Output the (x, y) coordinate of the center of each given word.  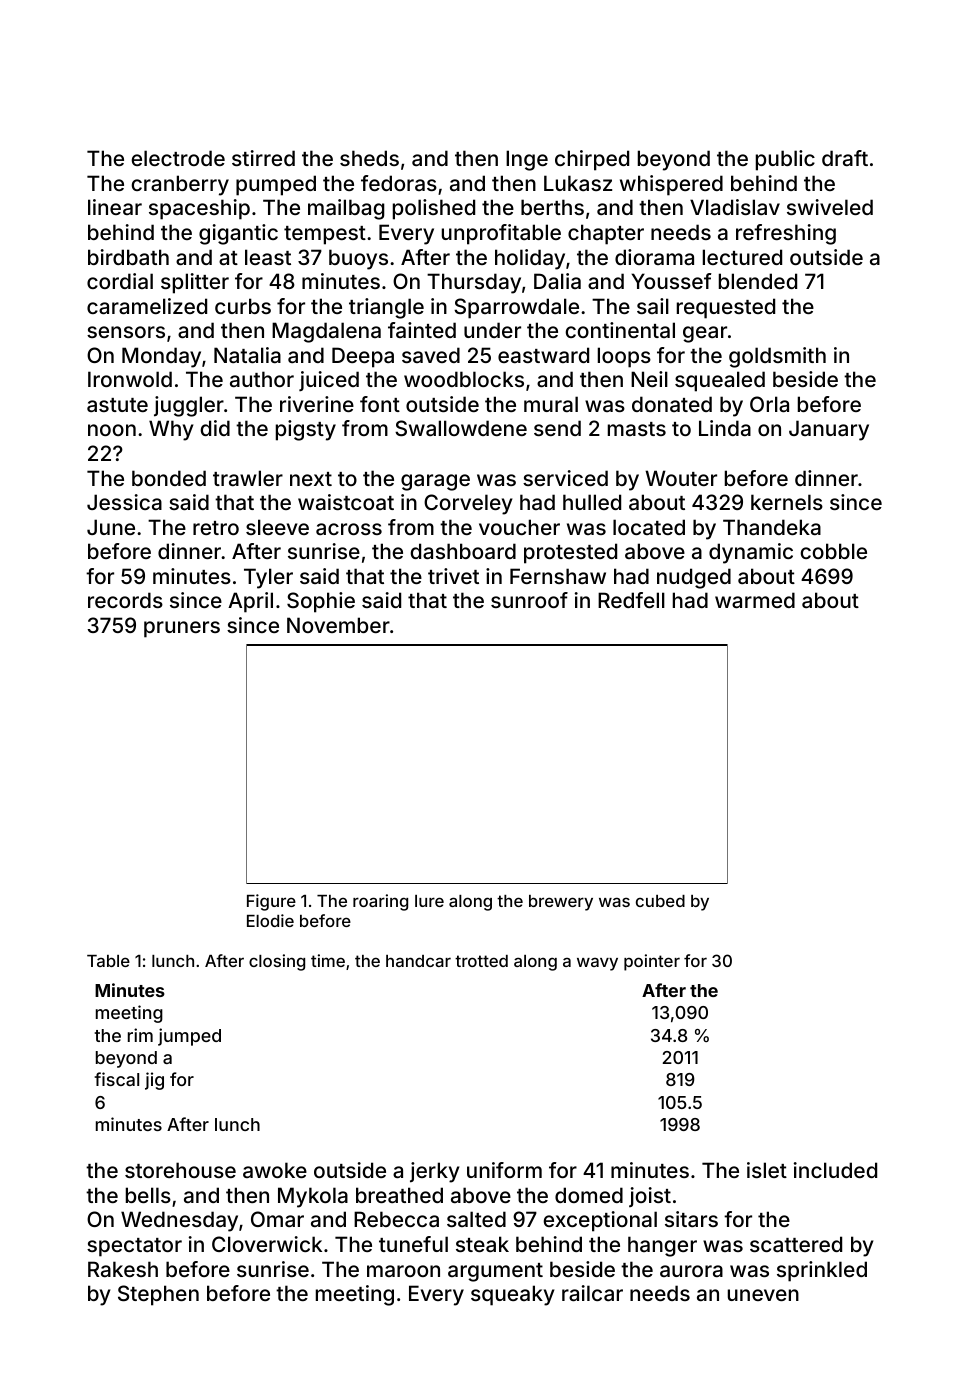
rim (140, 1035)
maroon (403, 1271)
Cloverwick (267, 1244)
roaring (380, 902)
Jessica (124, 502)
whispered (671, 185)
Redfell (631, 600)
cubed (660, 901)
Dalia (557, 281)
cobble (833, 551)
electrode (178, 158)
